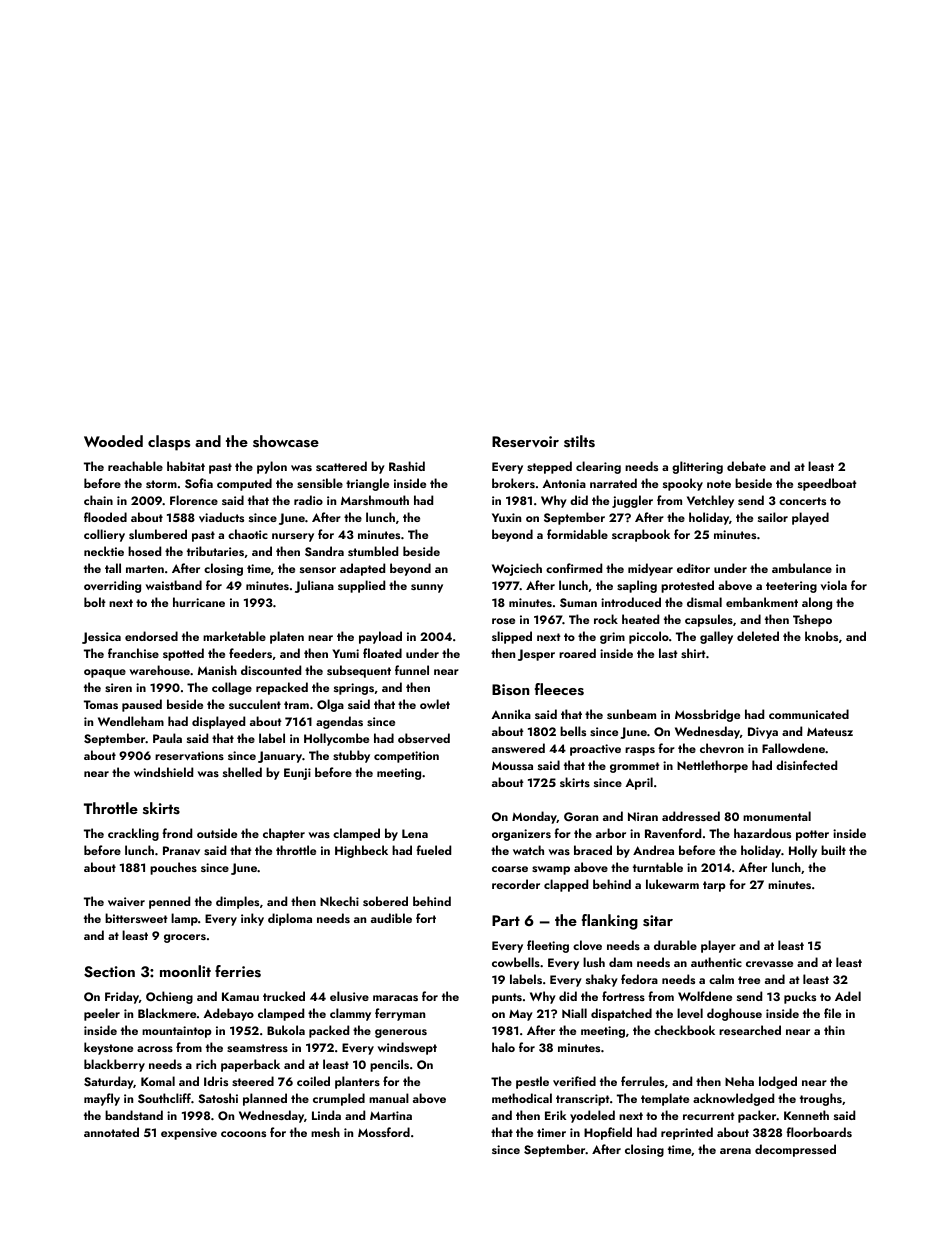 The height and width of the image is (1233, 952). I want to click on Rashid, so click(407, 466).
